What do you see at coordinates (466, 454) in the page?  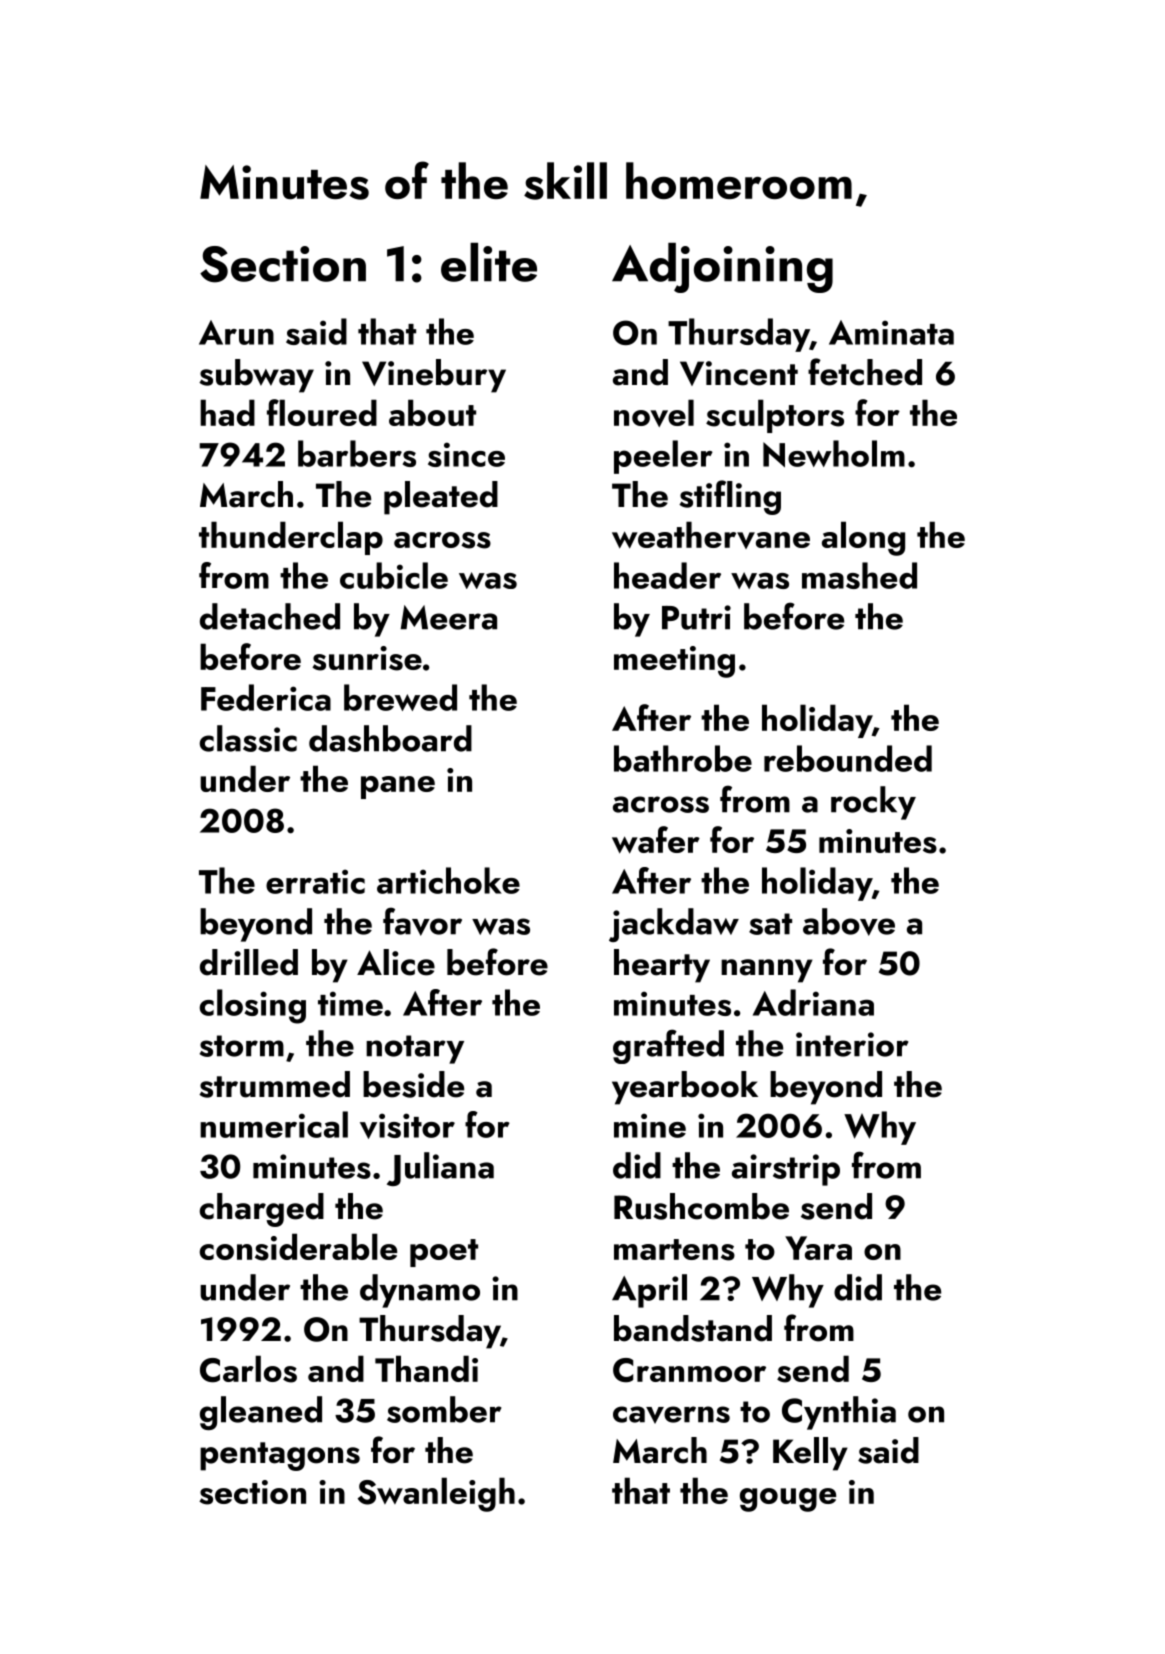 I see `since` at bounding box center [466, 454].
